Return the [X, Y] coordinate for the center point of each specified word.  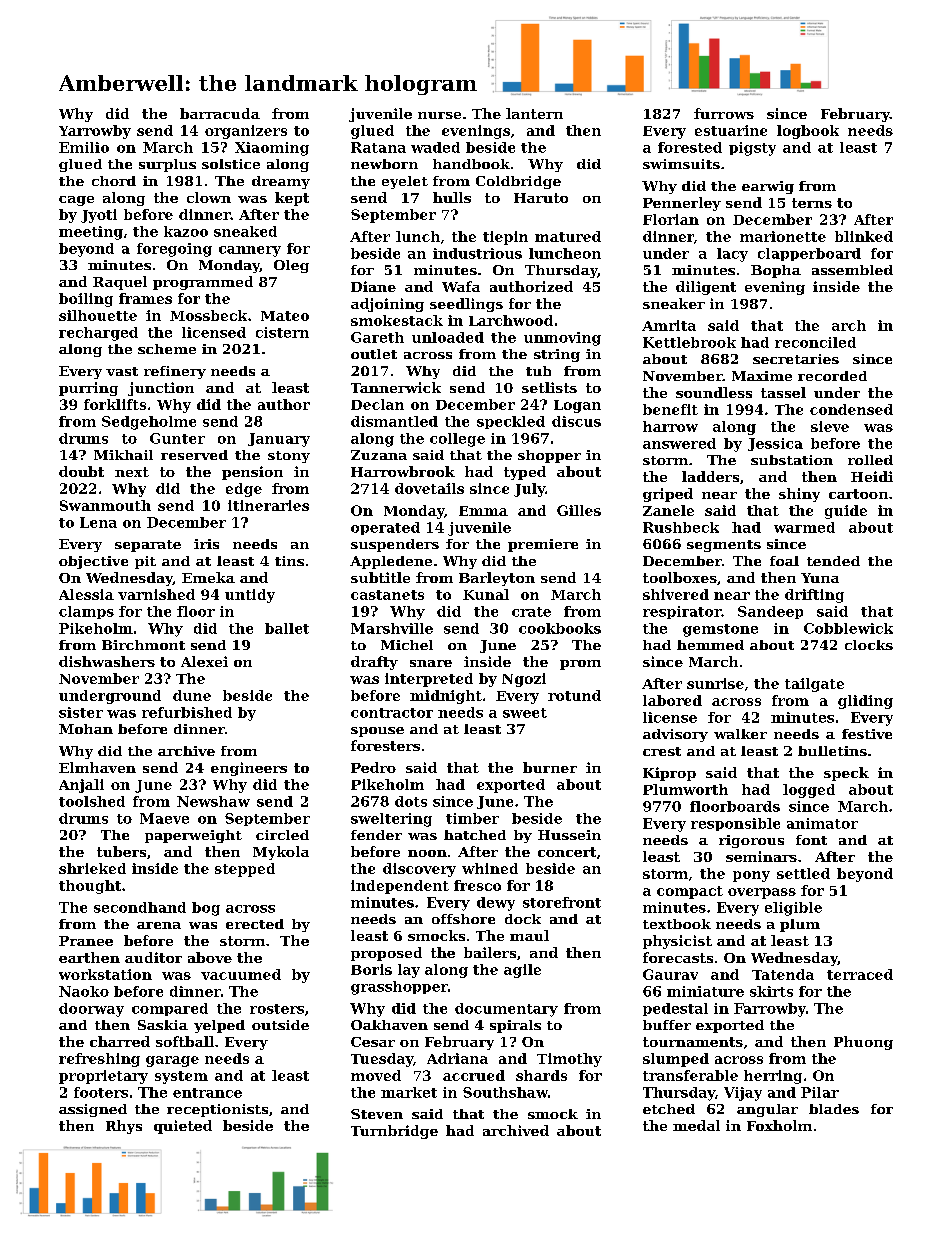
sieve [830, 426]
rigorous [751, 841]
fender [376, 835]
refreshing [99, 1060]
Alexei [204, 661]
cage [76, 201]
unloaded [448, 337]
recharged [98, 334]
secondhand [140, 907]
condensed [851, 409]
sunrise [715, 683]
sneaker [674, 303]
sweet [525, 713]
